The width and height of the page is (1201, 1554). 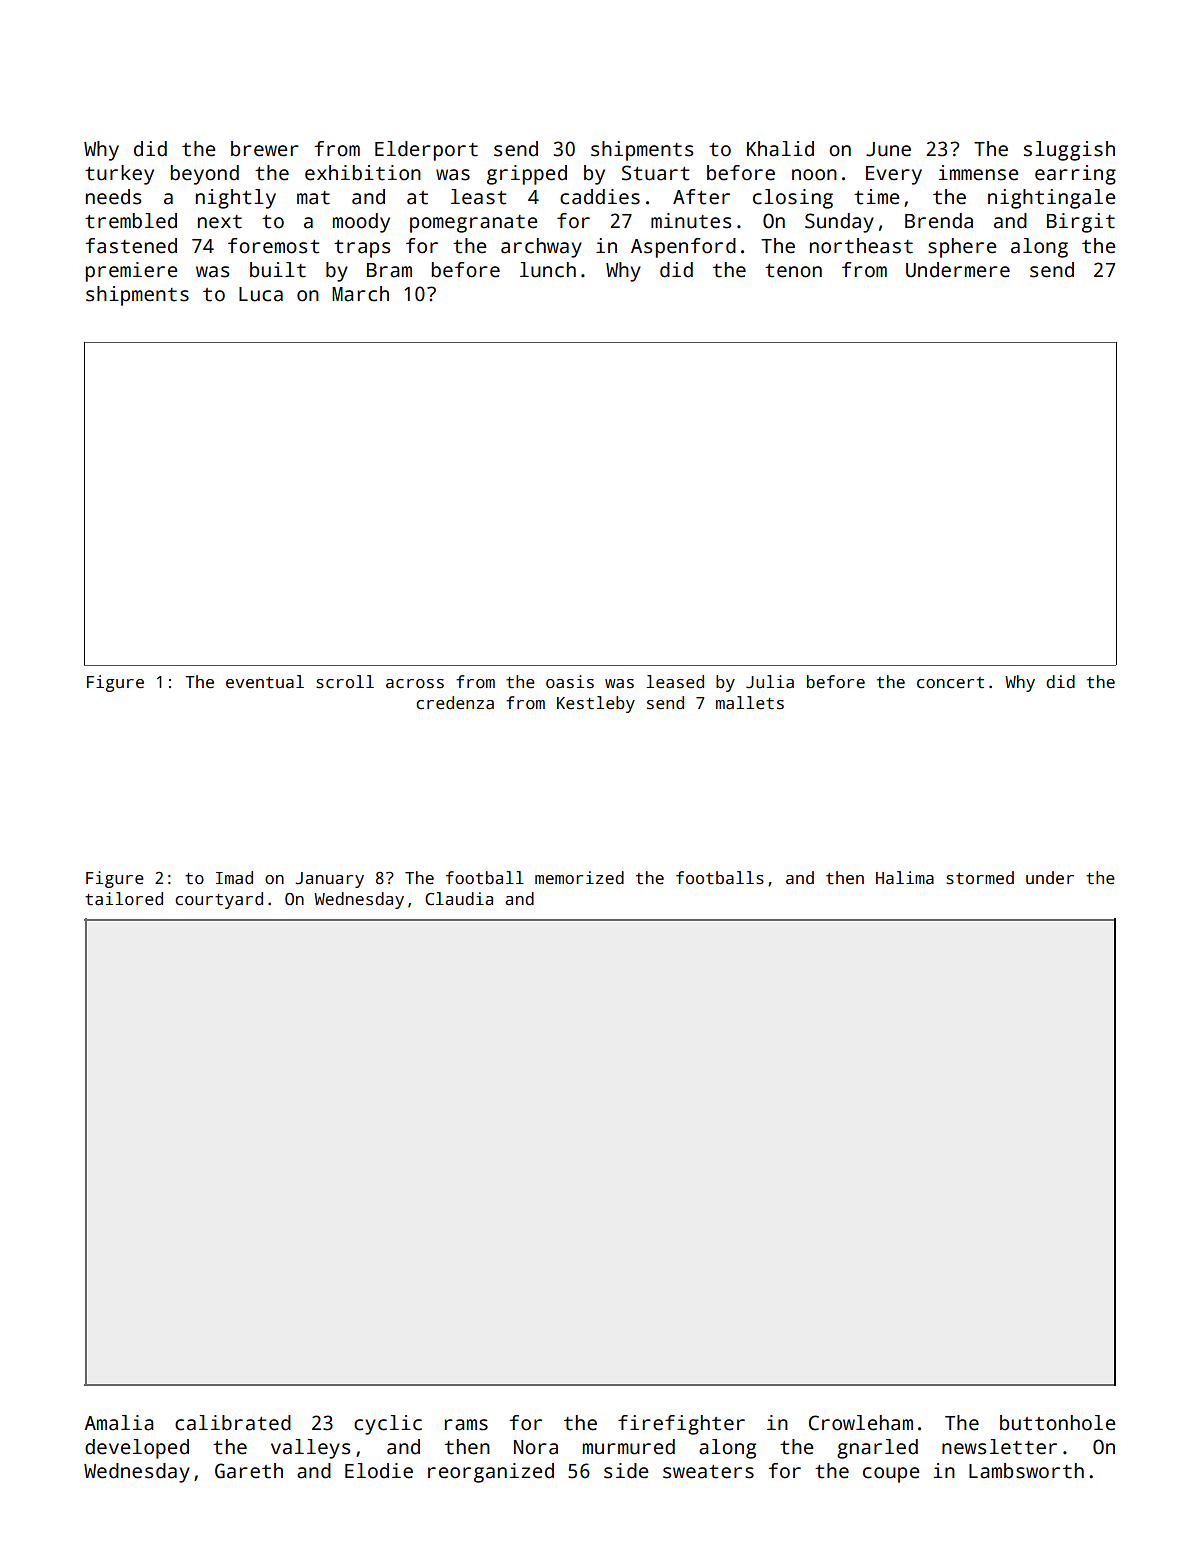 I want to click on Elderport, so click(x=426, y=151).
